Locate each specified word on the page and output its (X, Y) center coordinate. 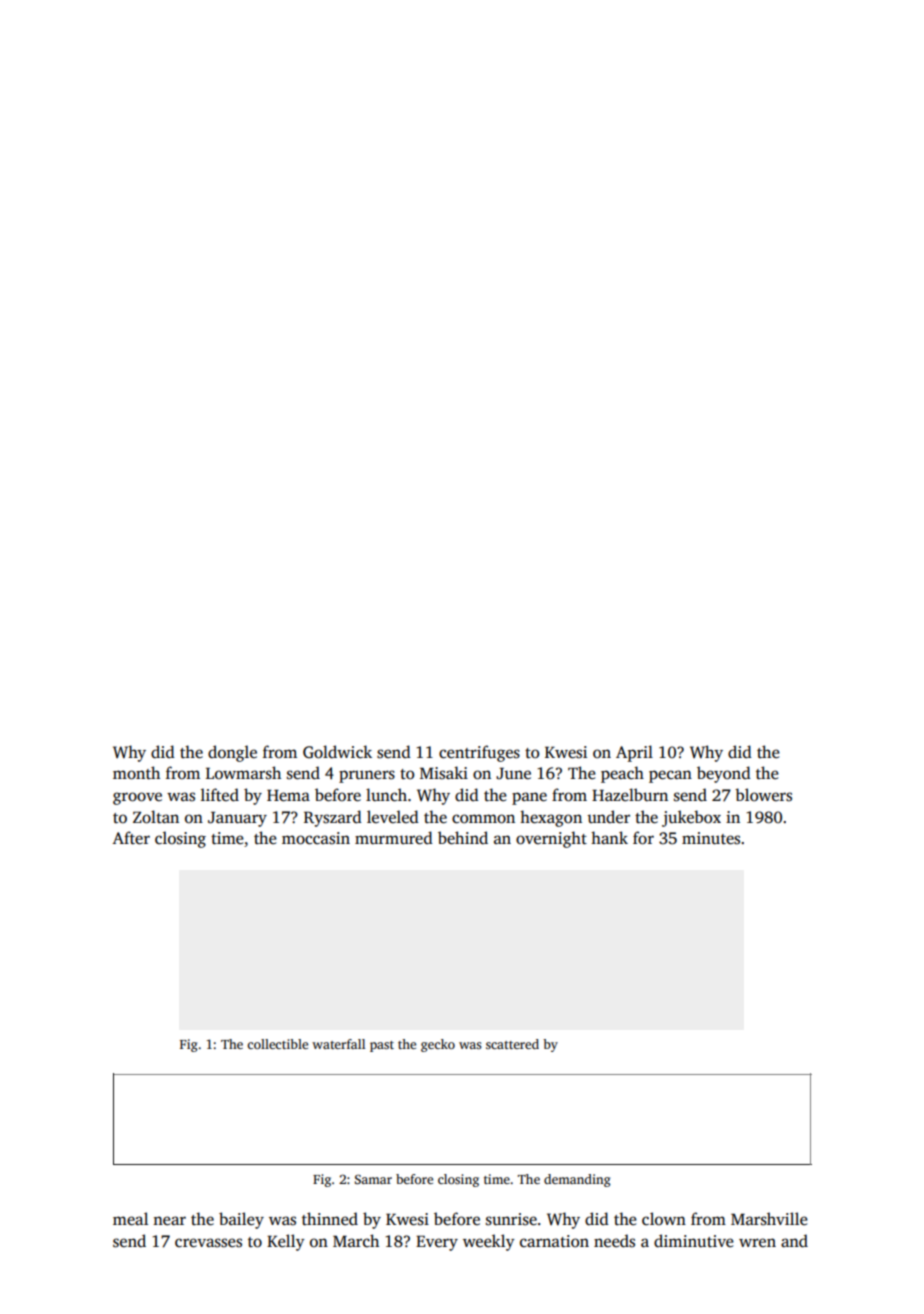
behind (463, 838)
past (382, 1046)
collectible (277, 1044)
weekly (489, 1242)
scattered (512, 1044)
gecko (438, 1045)
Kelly (286, 1242)
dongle (232, 753)
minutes (711, 838)
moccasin (316, 838)
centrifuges (479, 753)
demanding (577, 1180)
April (634, 753)
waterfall (338, 1044)
